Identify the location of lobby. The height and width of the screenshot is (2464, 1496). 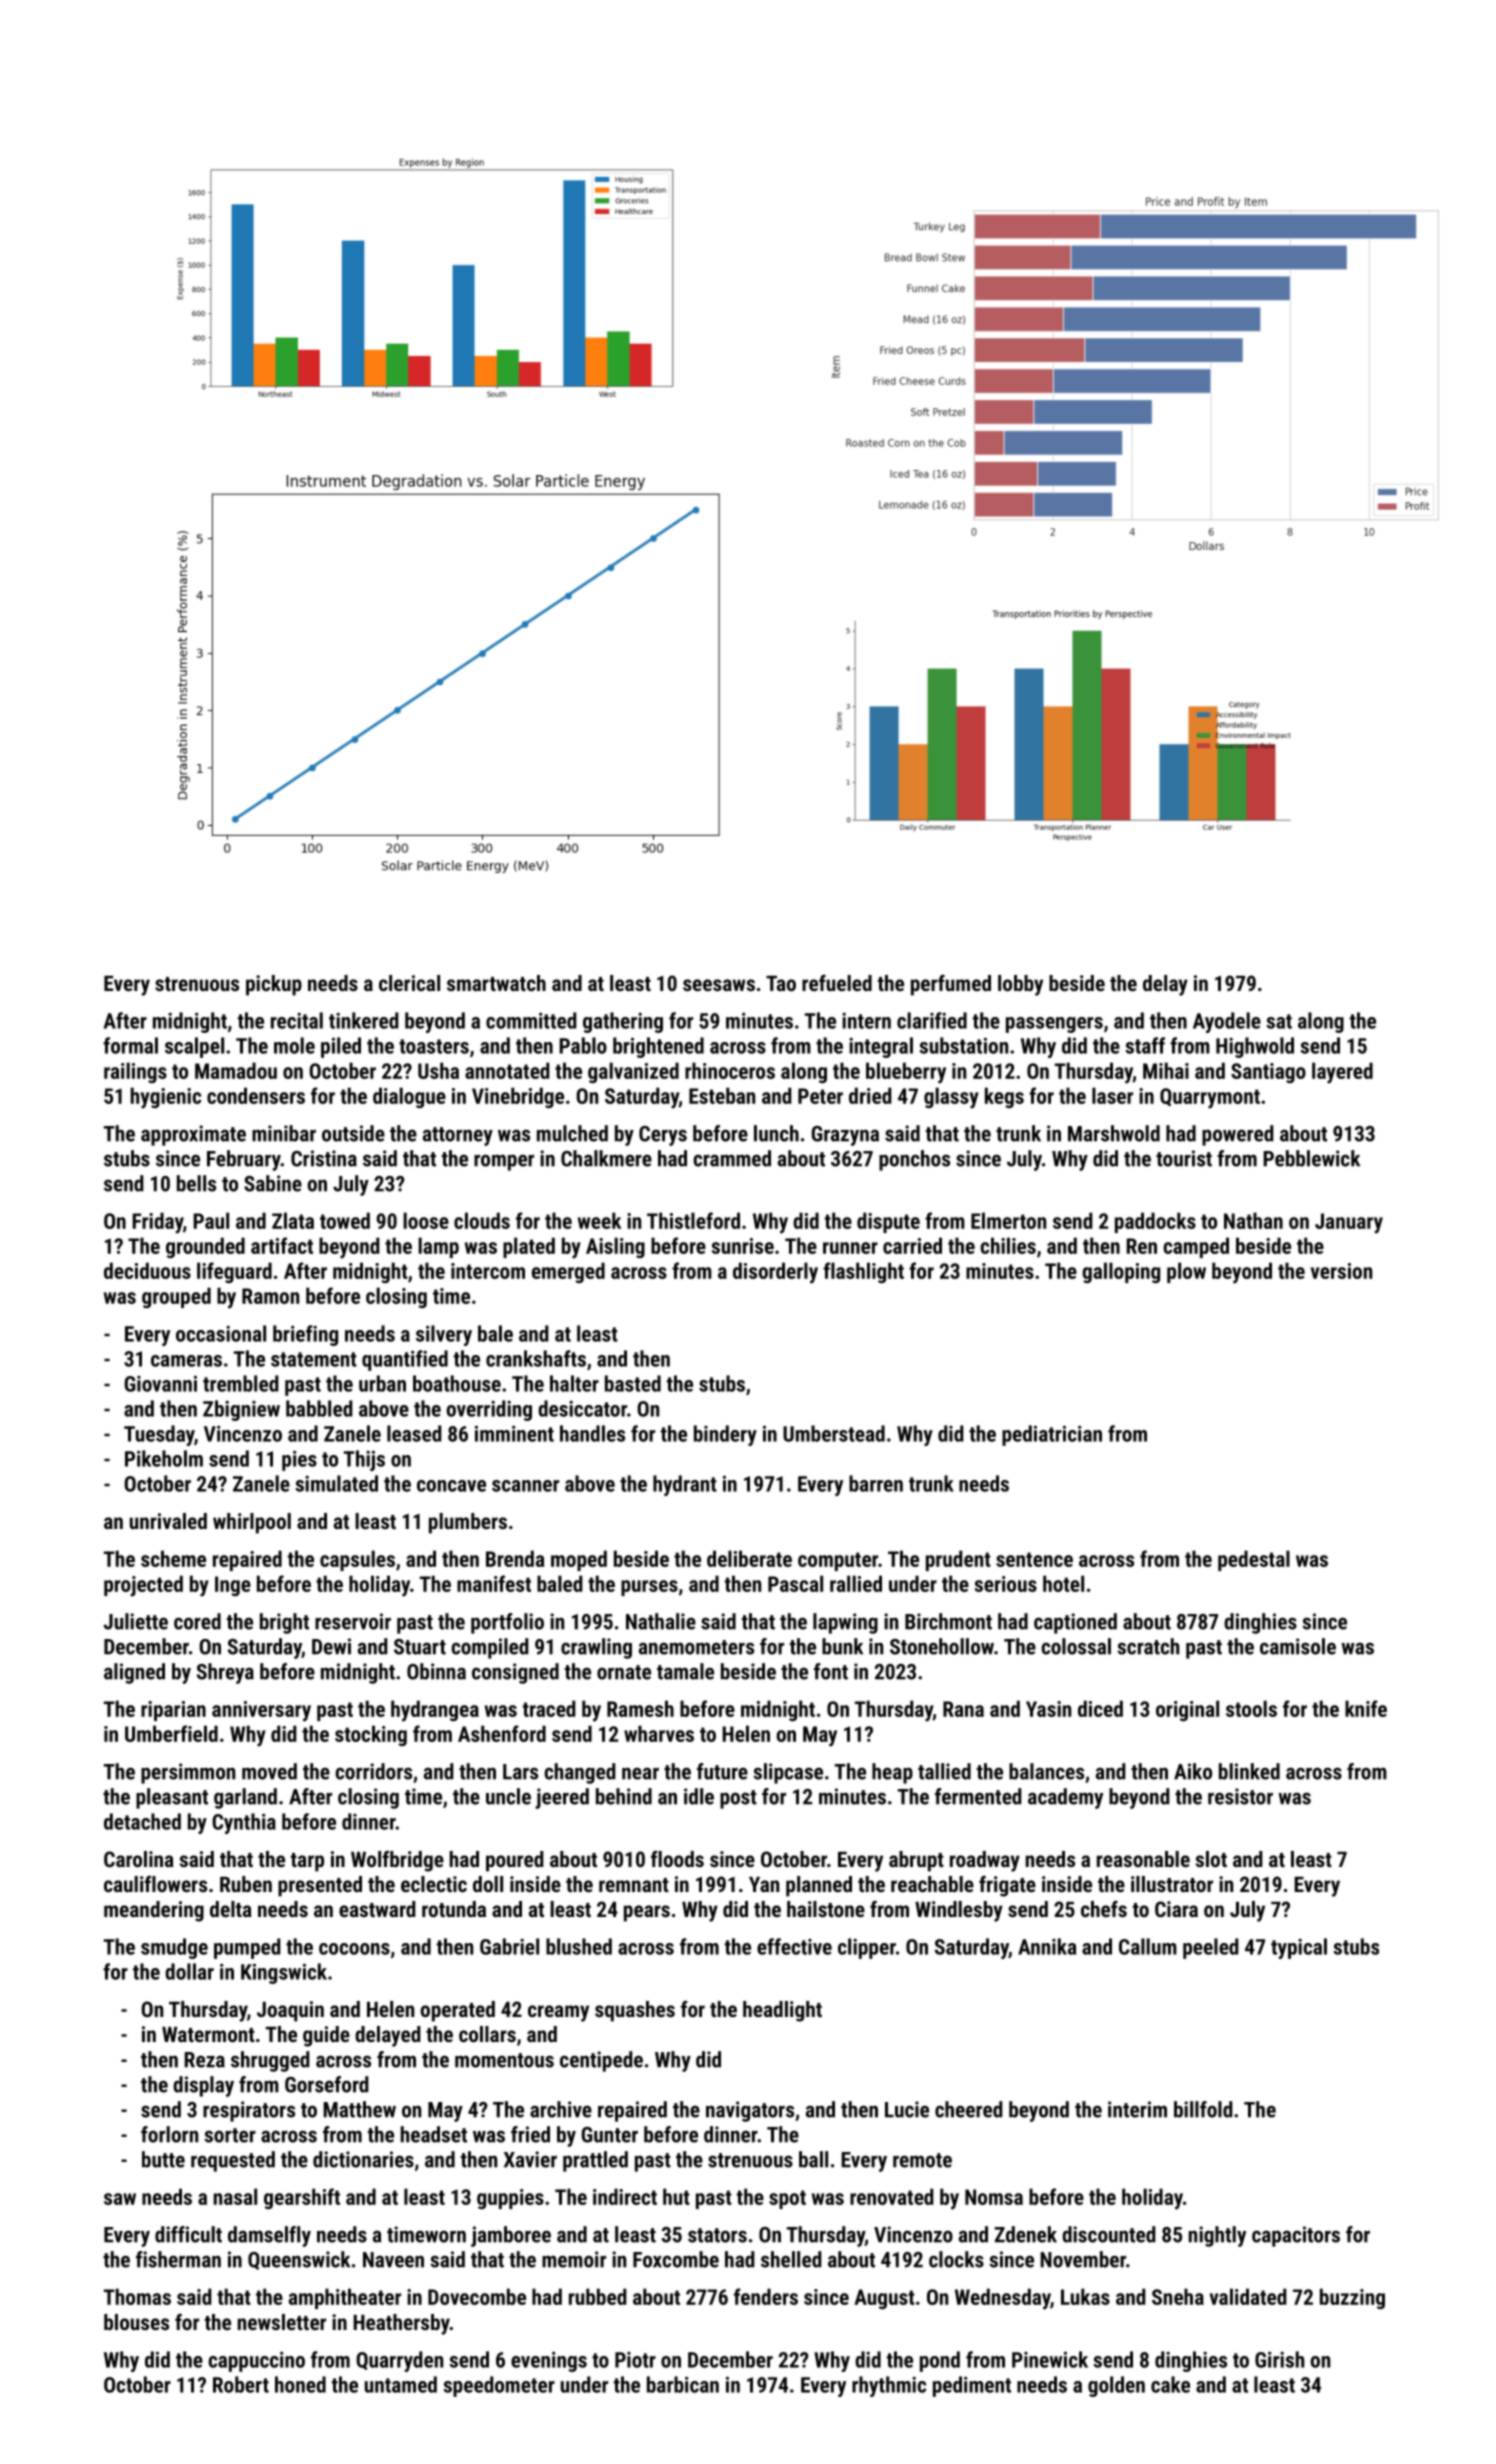
(1020, 985).
